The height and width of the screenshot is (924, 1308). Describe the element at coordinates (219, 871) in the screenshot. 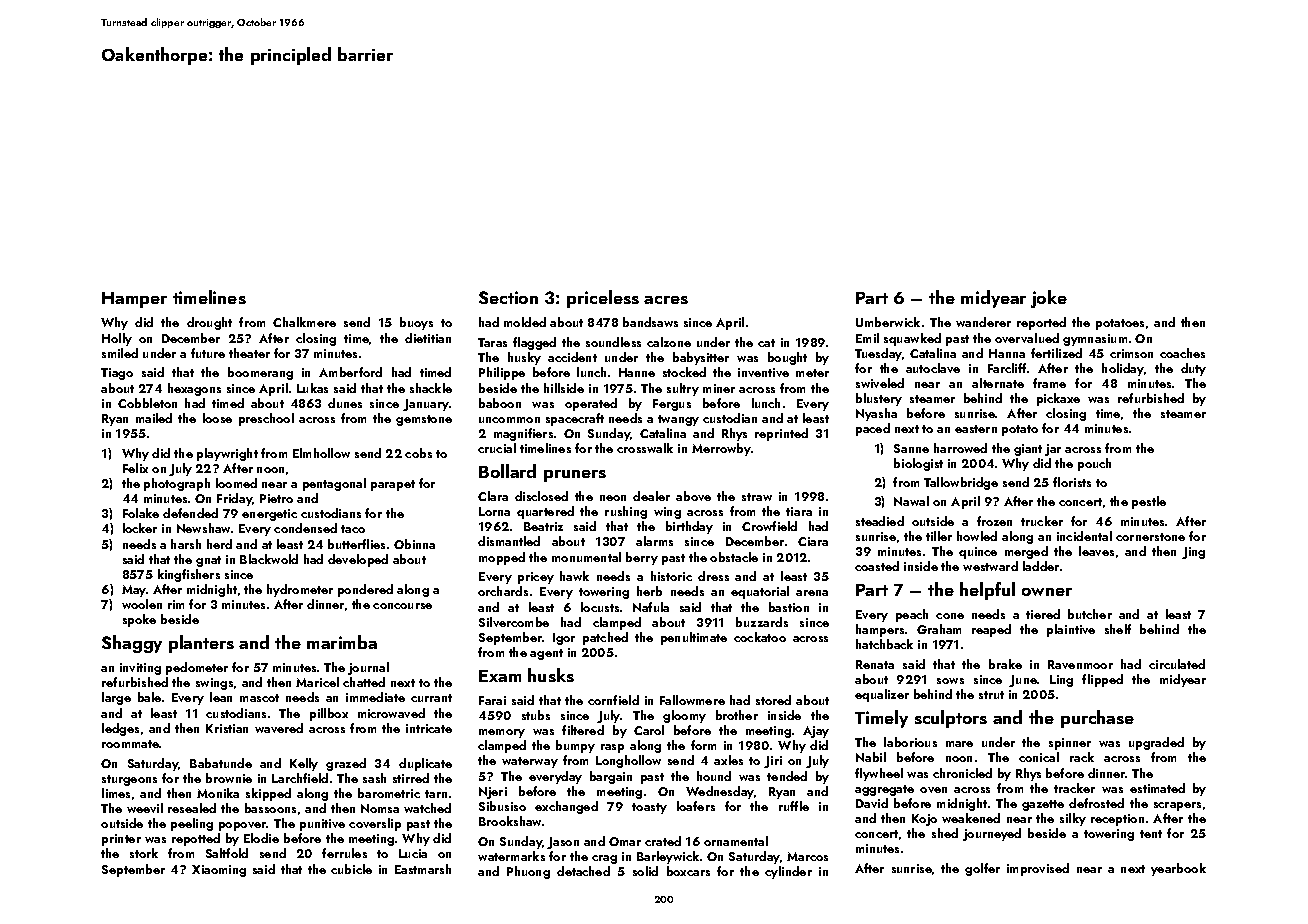

I see `Xiaoming` at that location.
